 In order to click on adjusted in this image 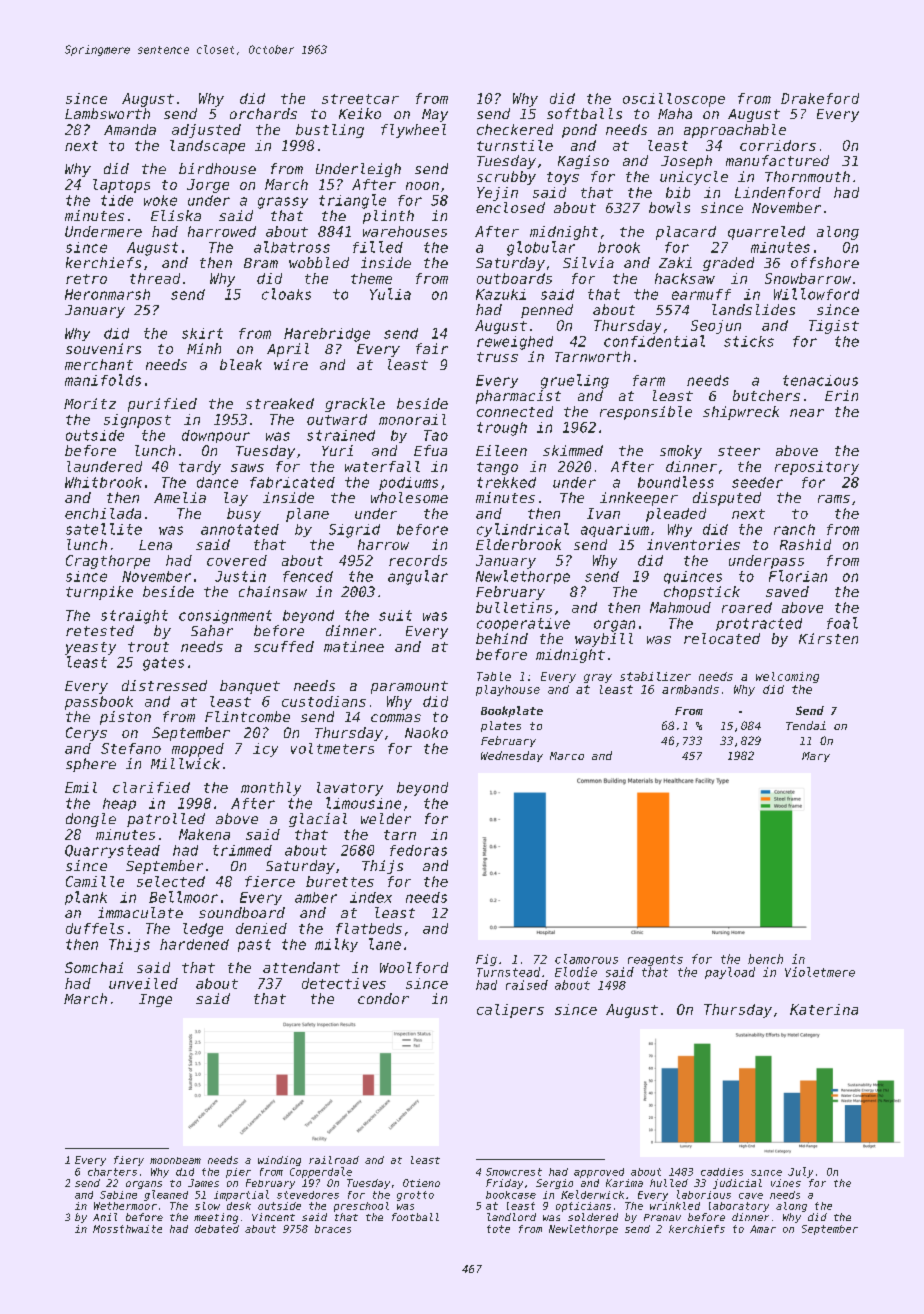, I will do `click(206, 131)`.
